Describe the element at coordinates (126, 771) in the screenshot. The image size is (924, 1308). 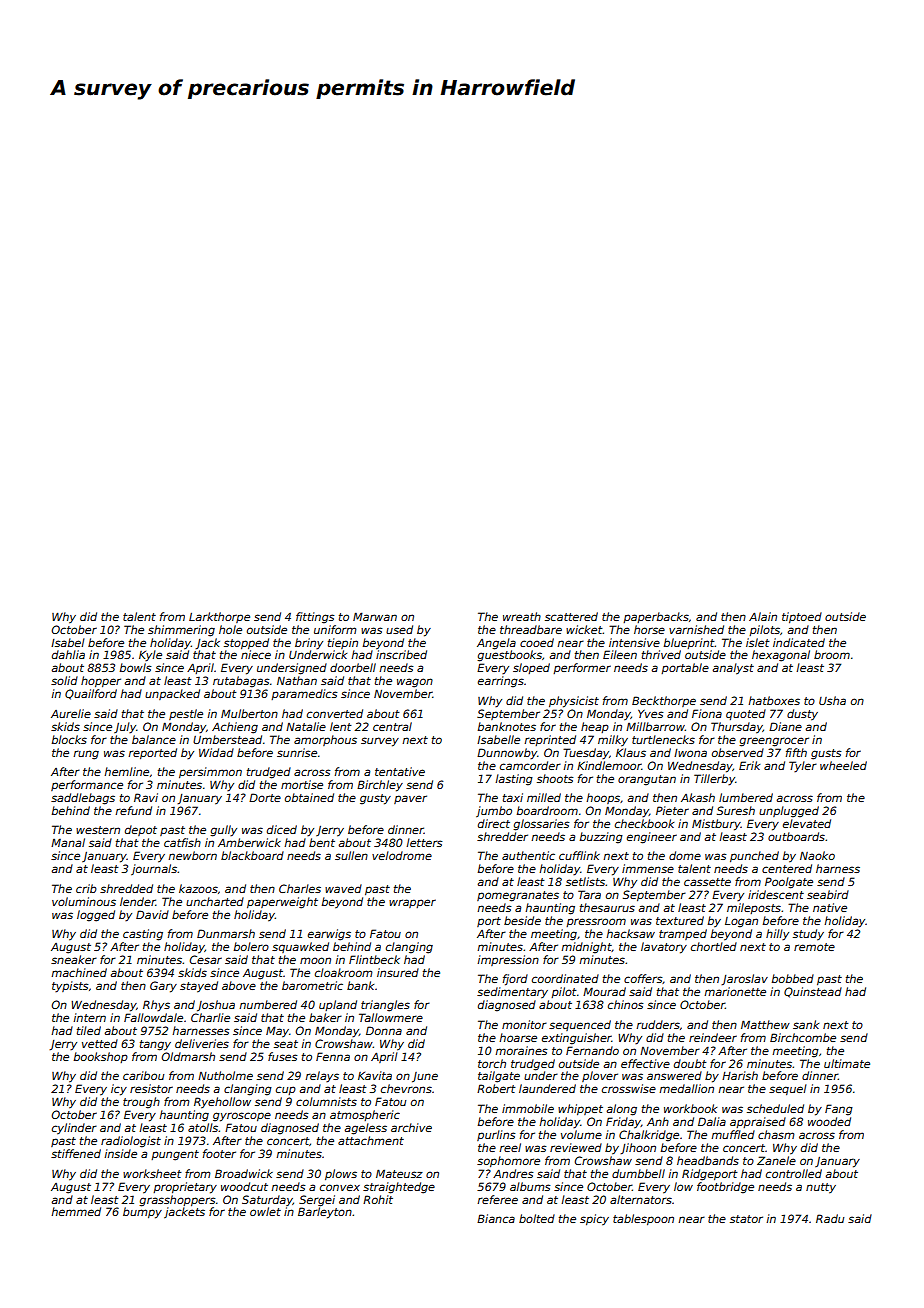
I see `hemline` at that location.
